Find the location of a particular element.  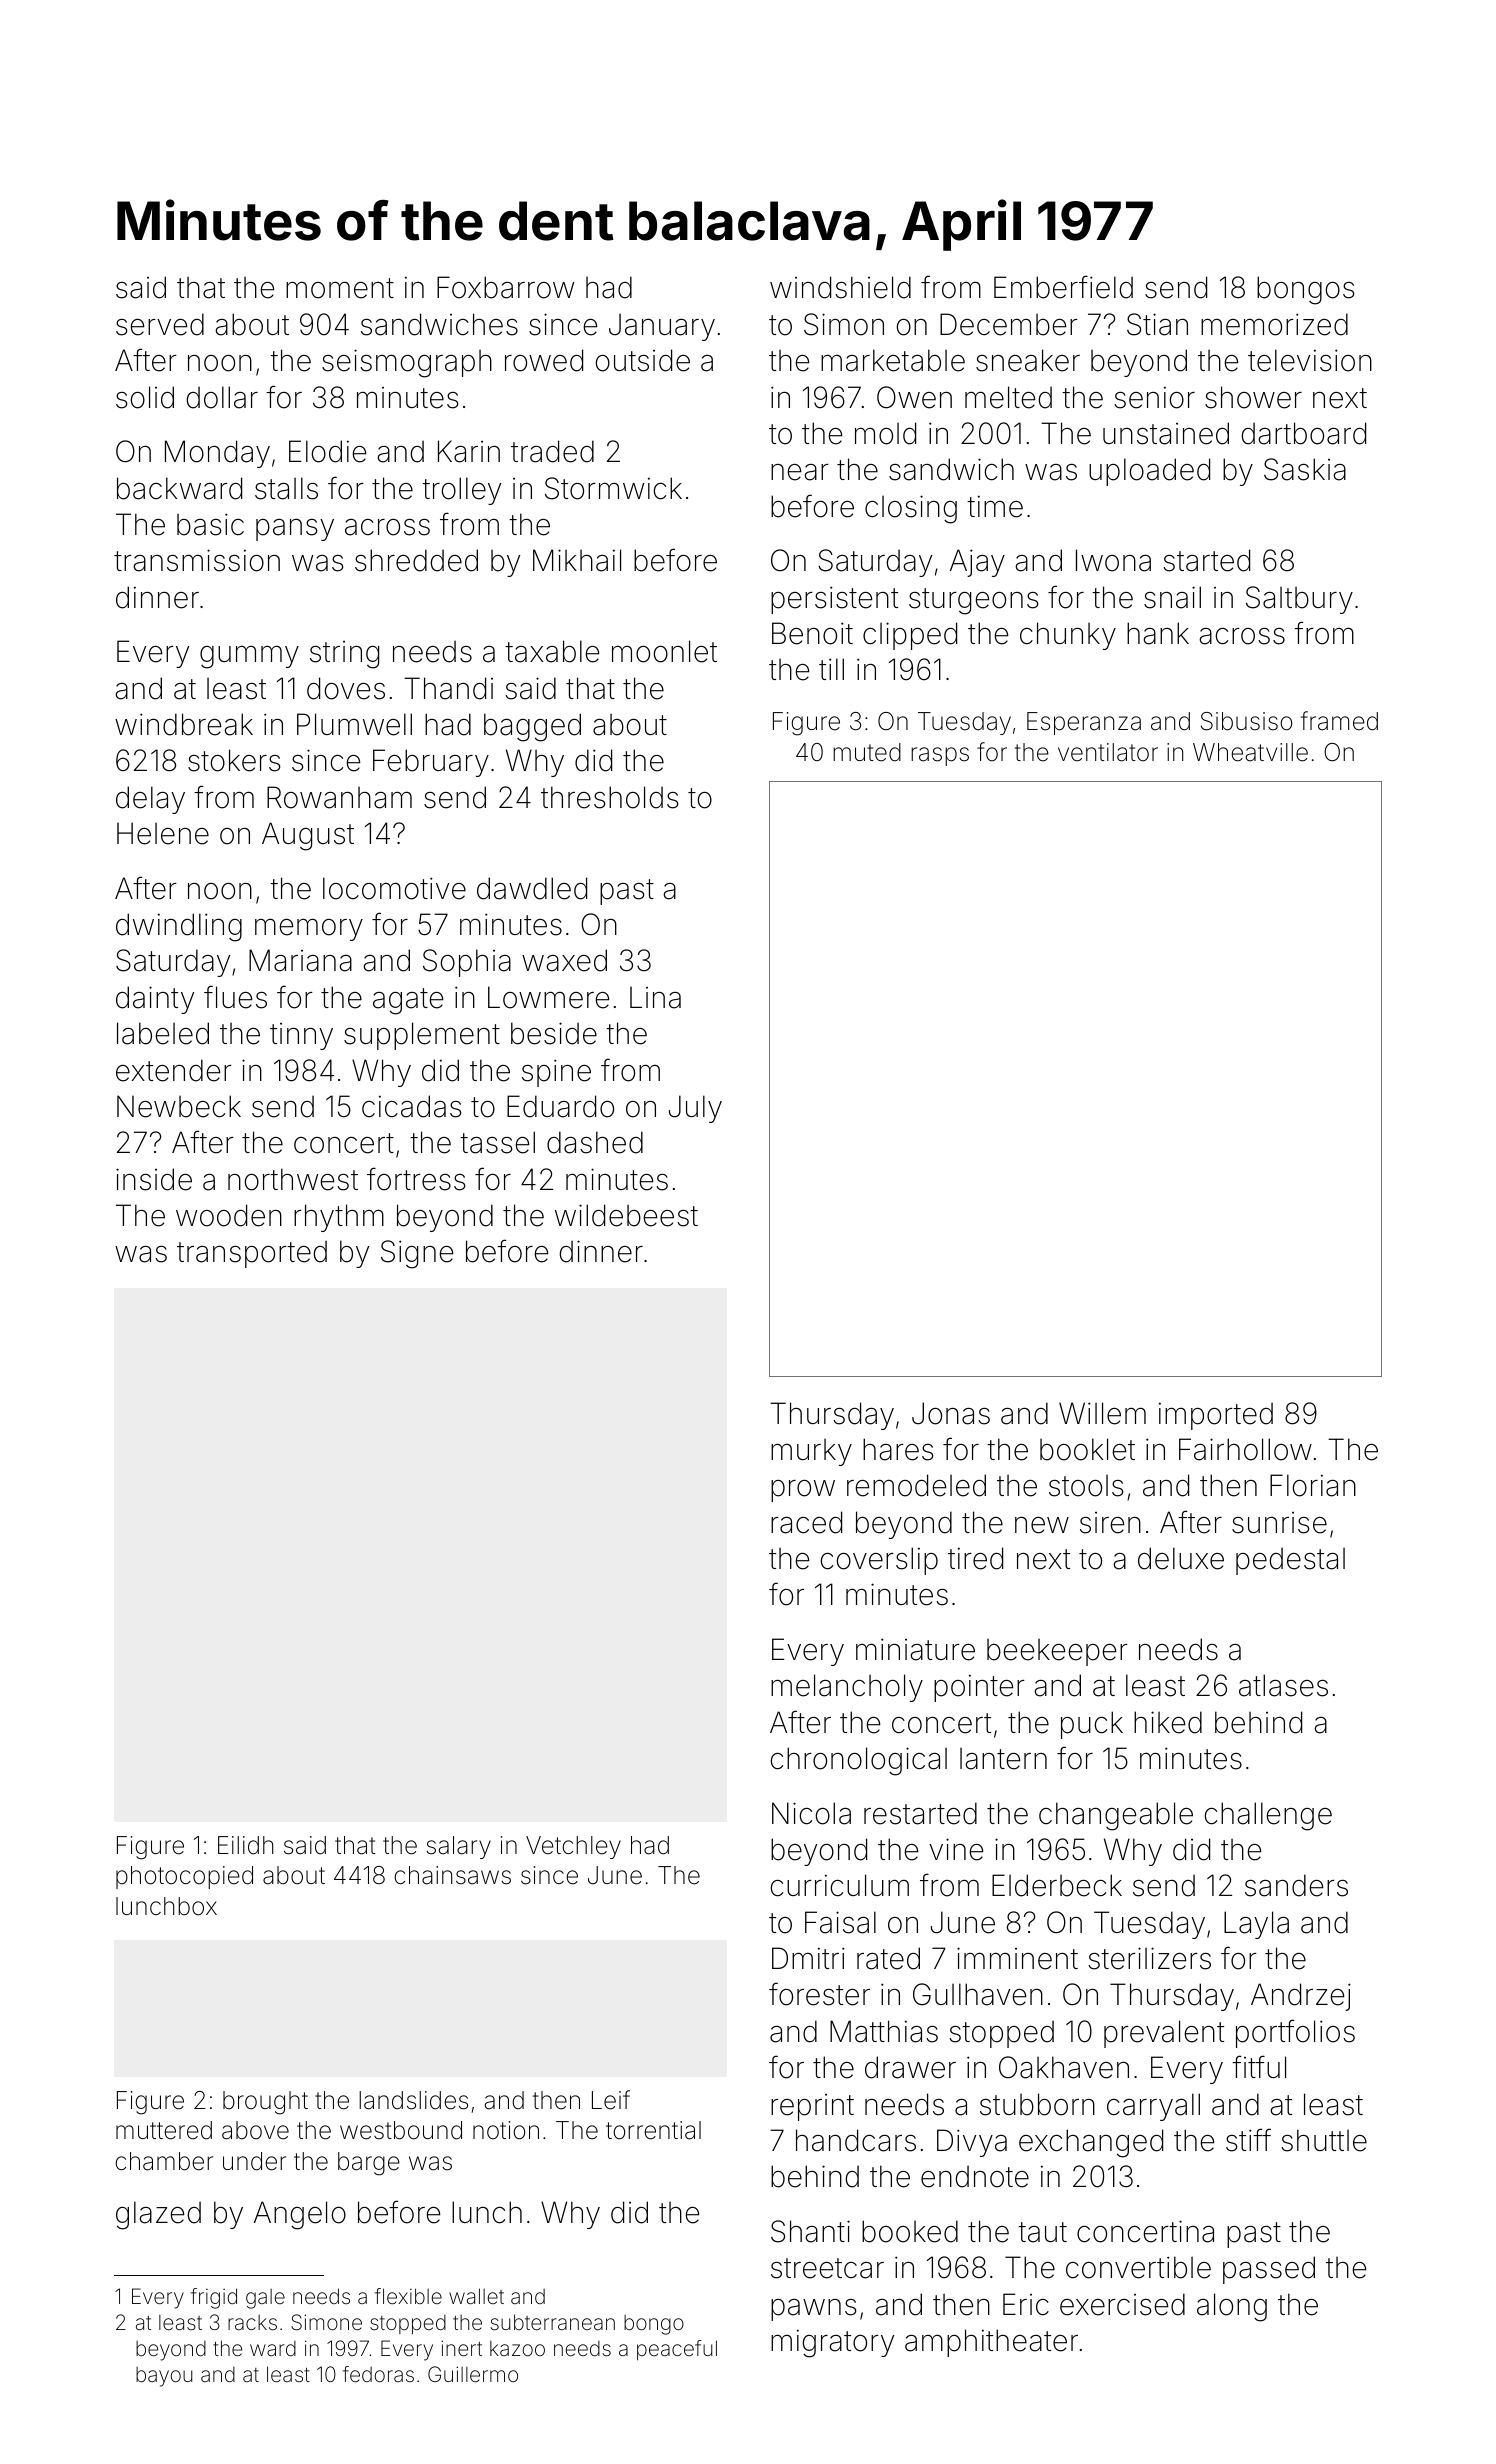

Signe is located at coordinates (417, 1254).
